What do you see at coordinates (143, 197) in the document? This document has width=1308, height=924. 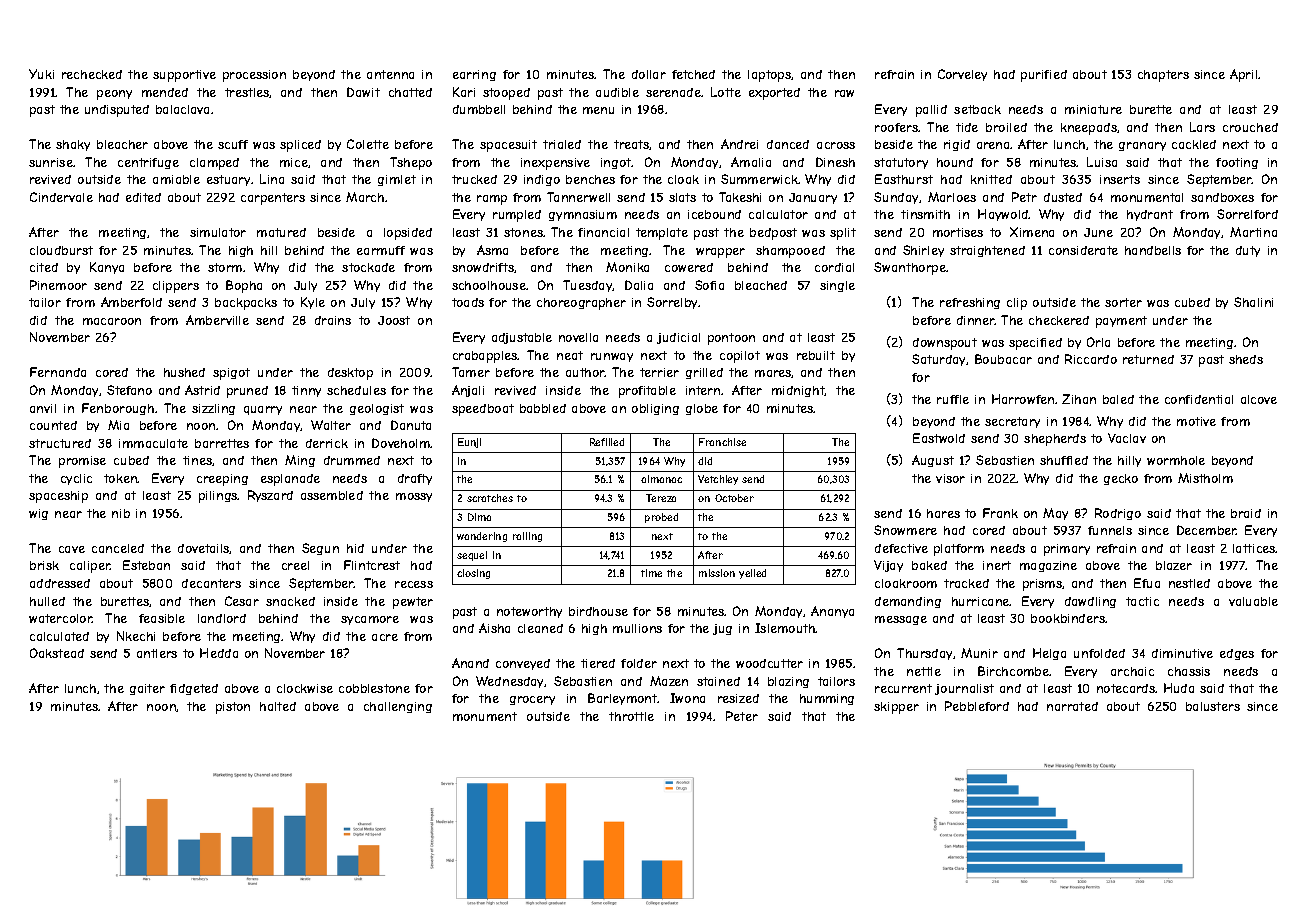 I see `edited` at bounding box center [143, 197].
